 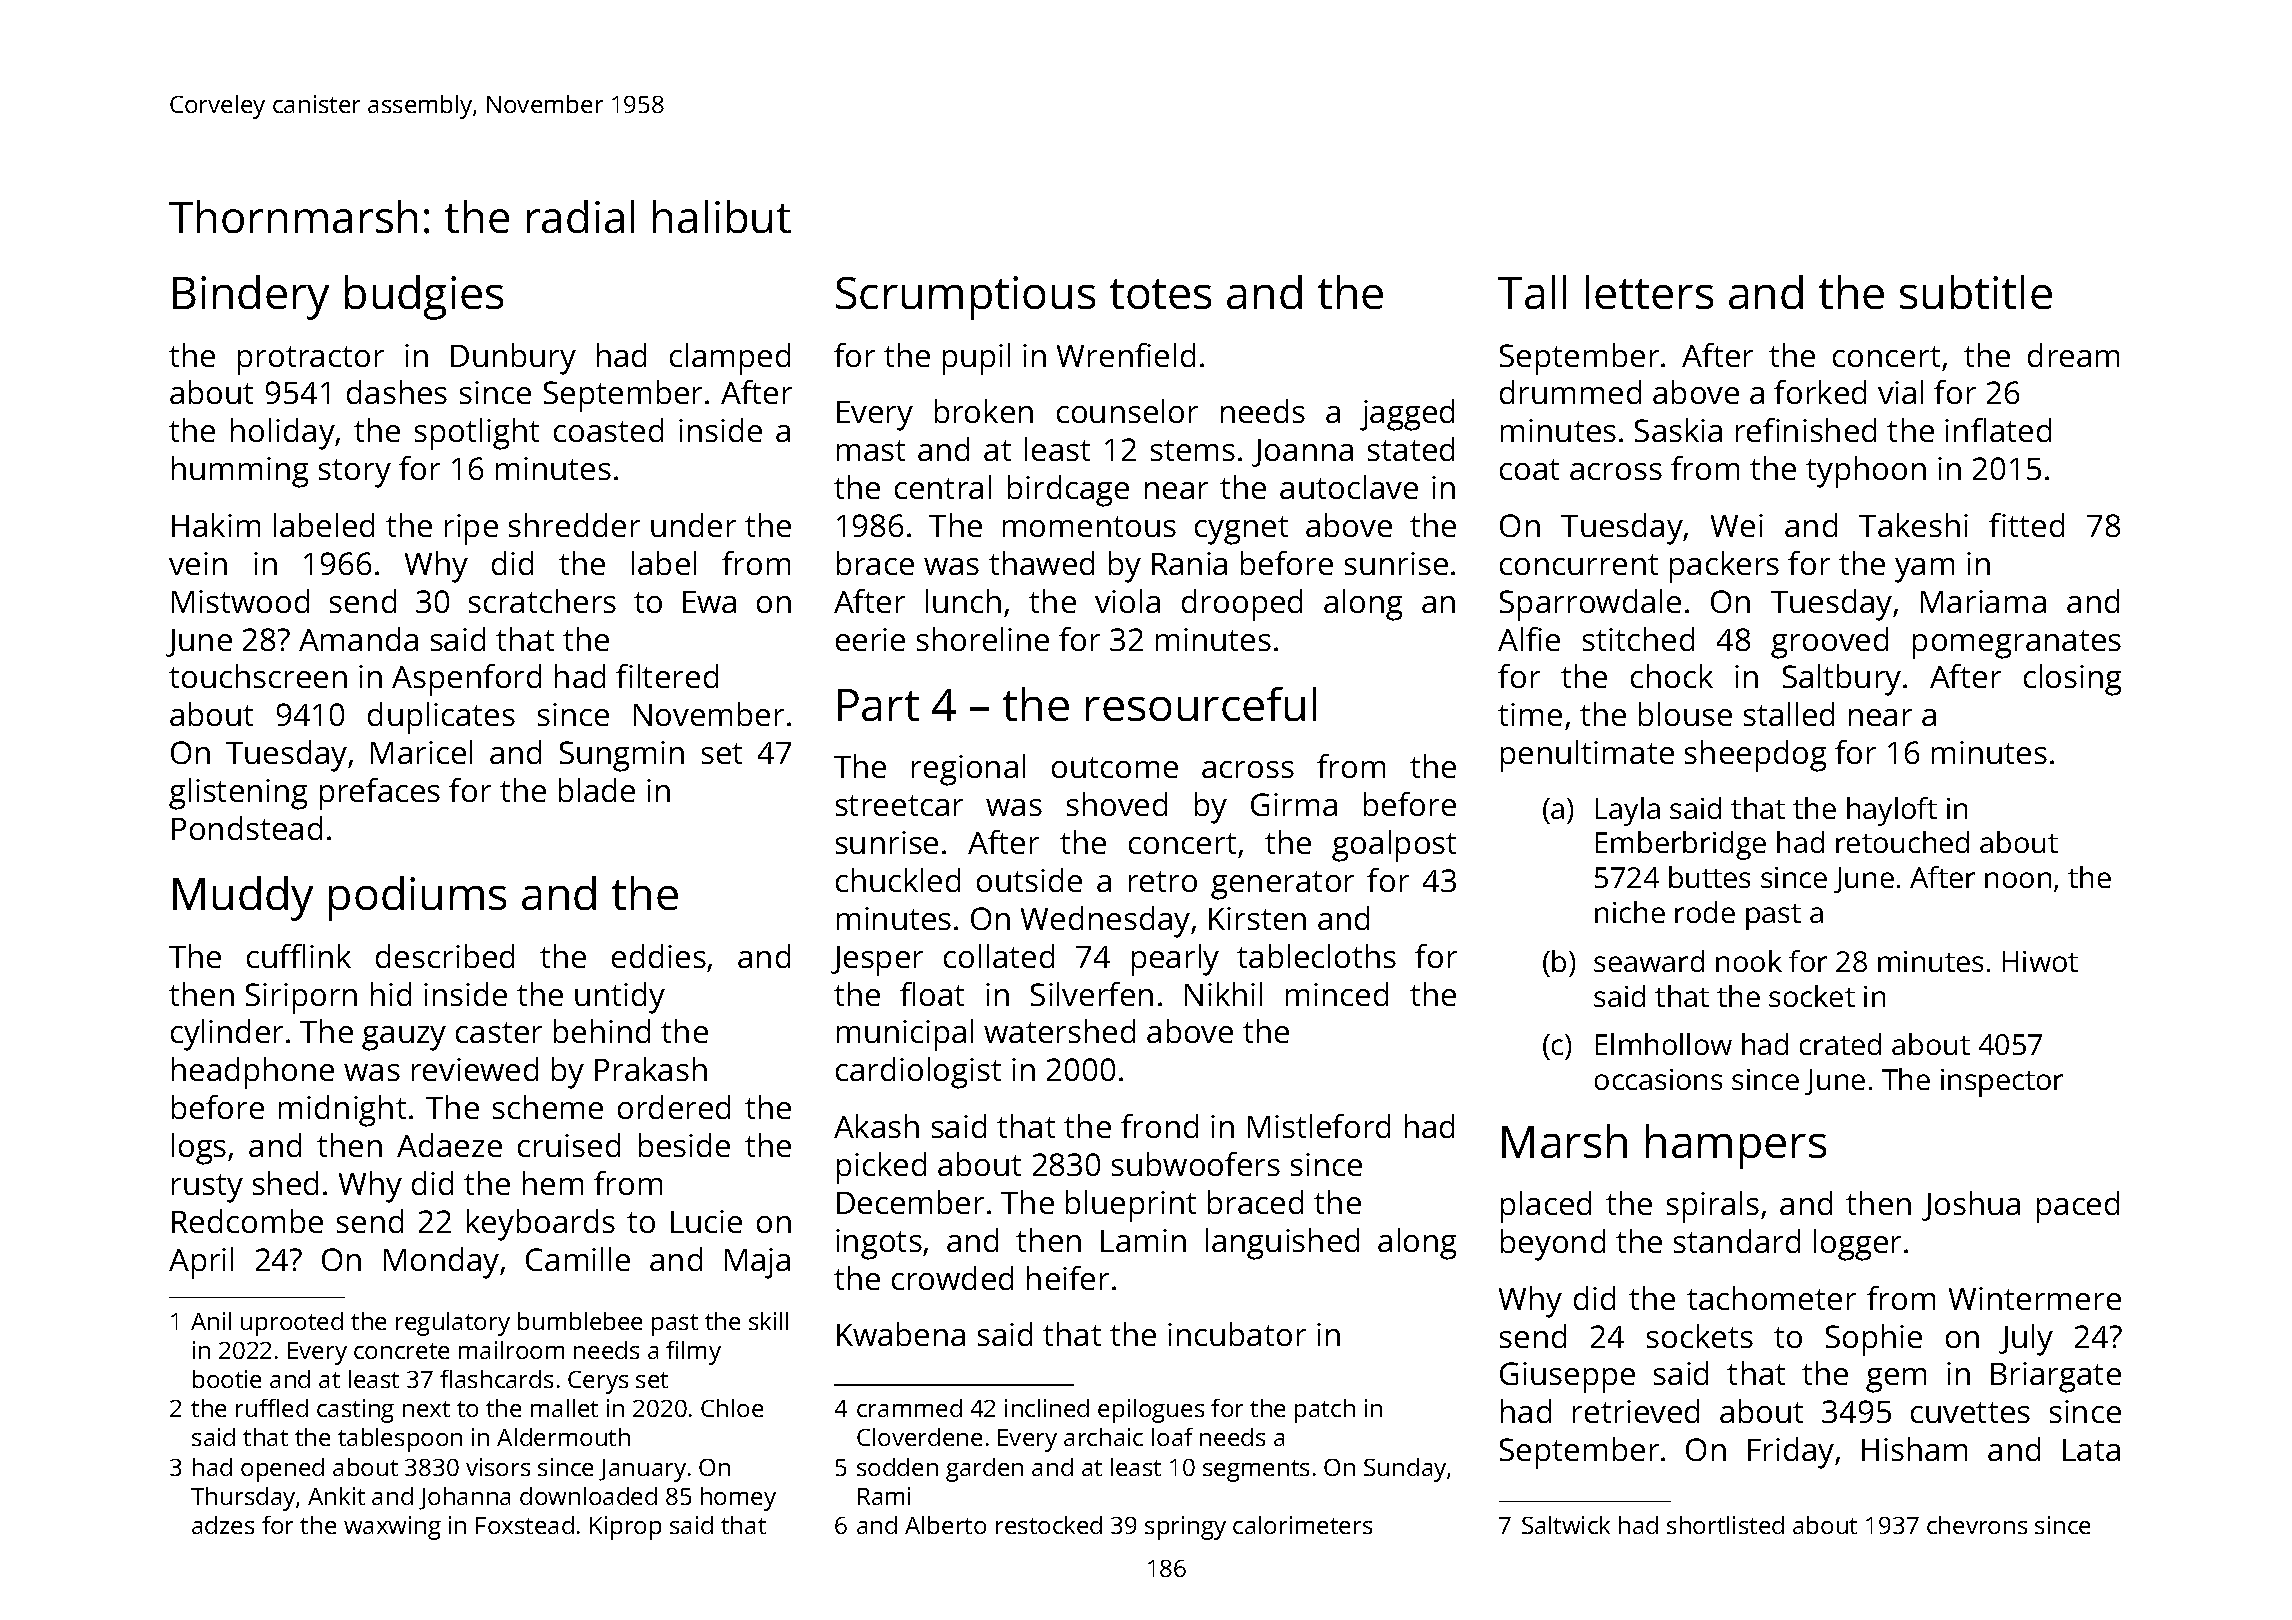 I want to click on scheme, so click(x=548, y=1107).
